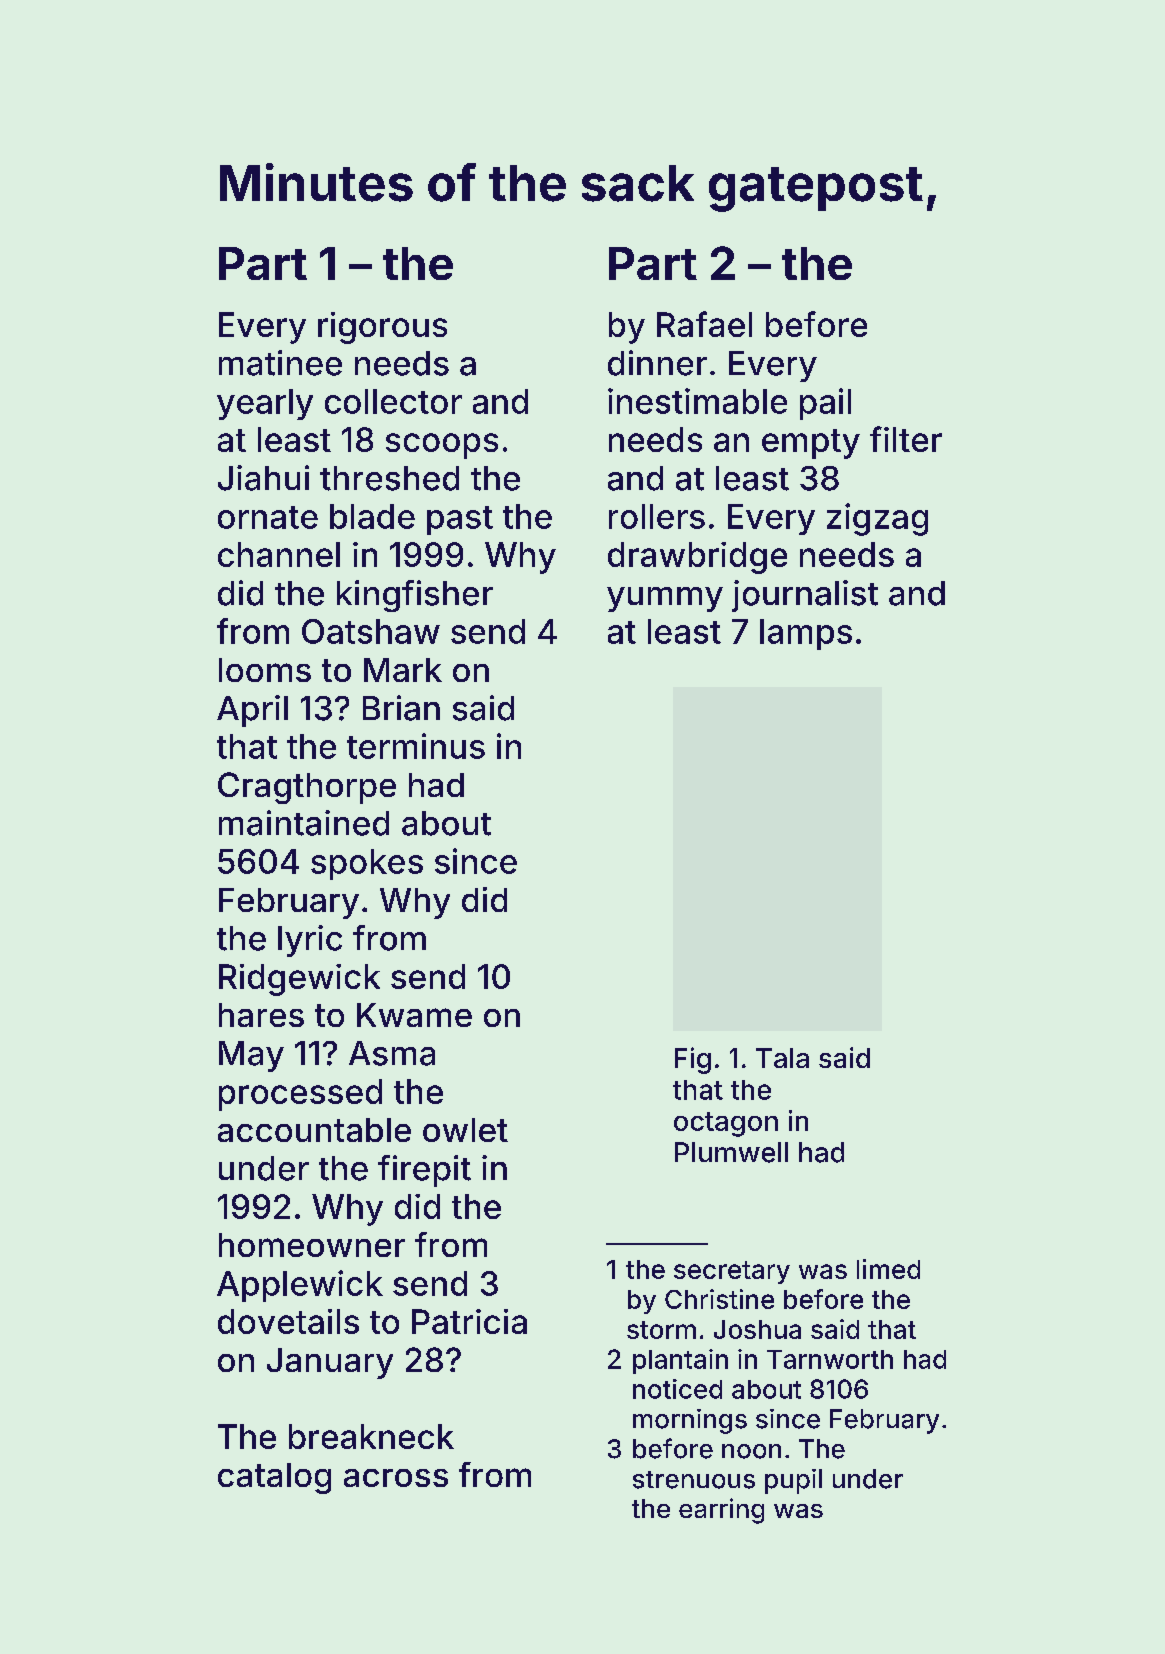 The image size is (1165, 1654). Describe the element at coordinates (263, 478) in the screenshot. I see `Jiahui` at that location.
